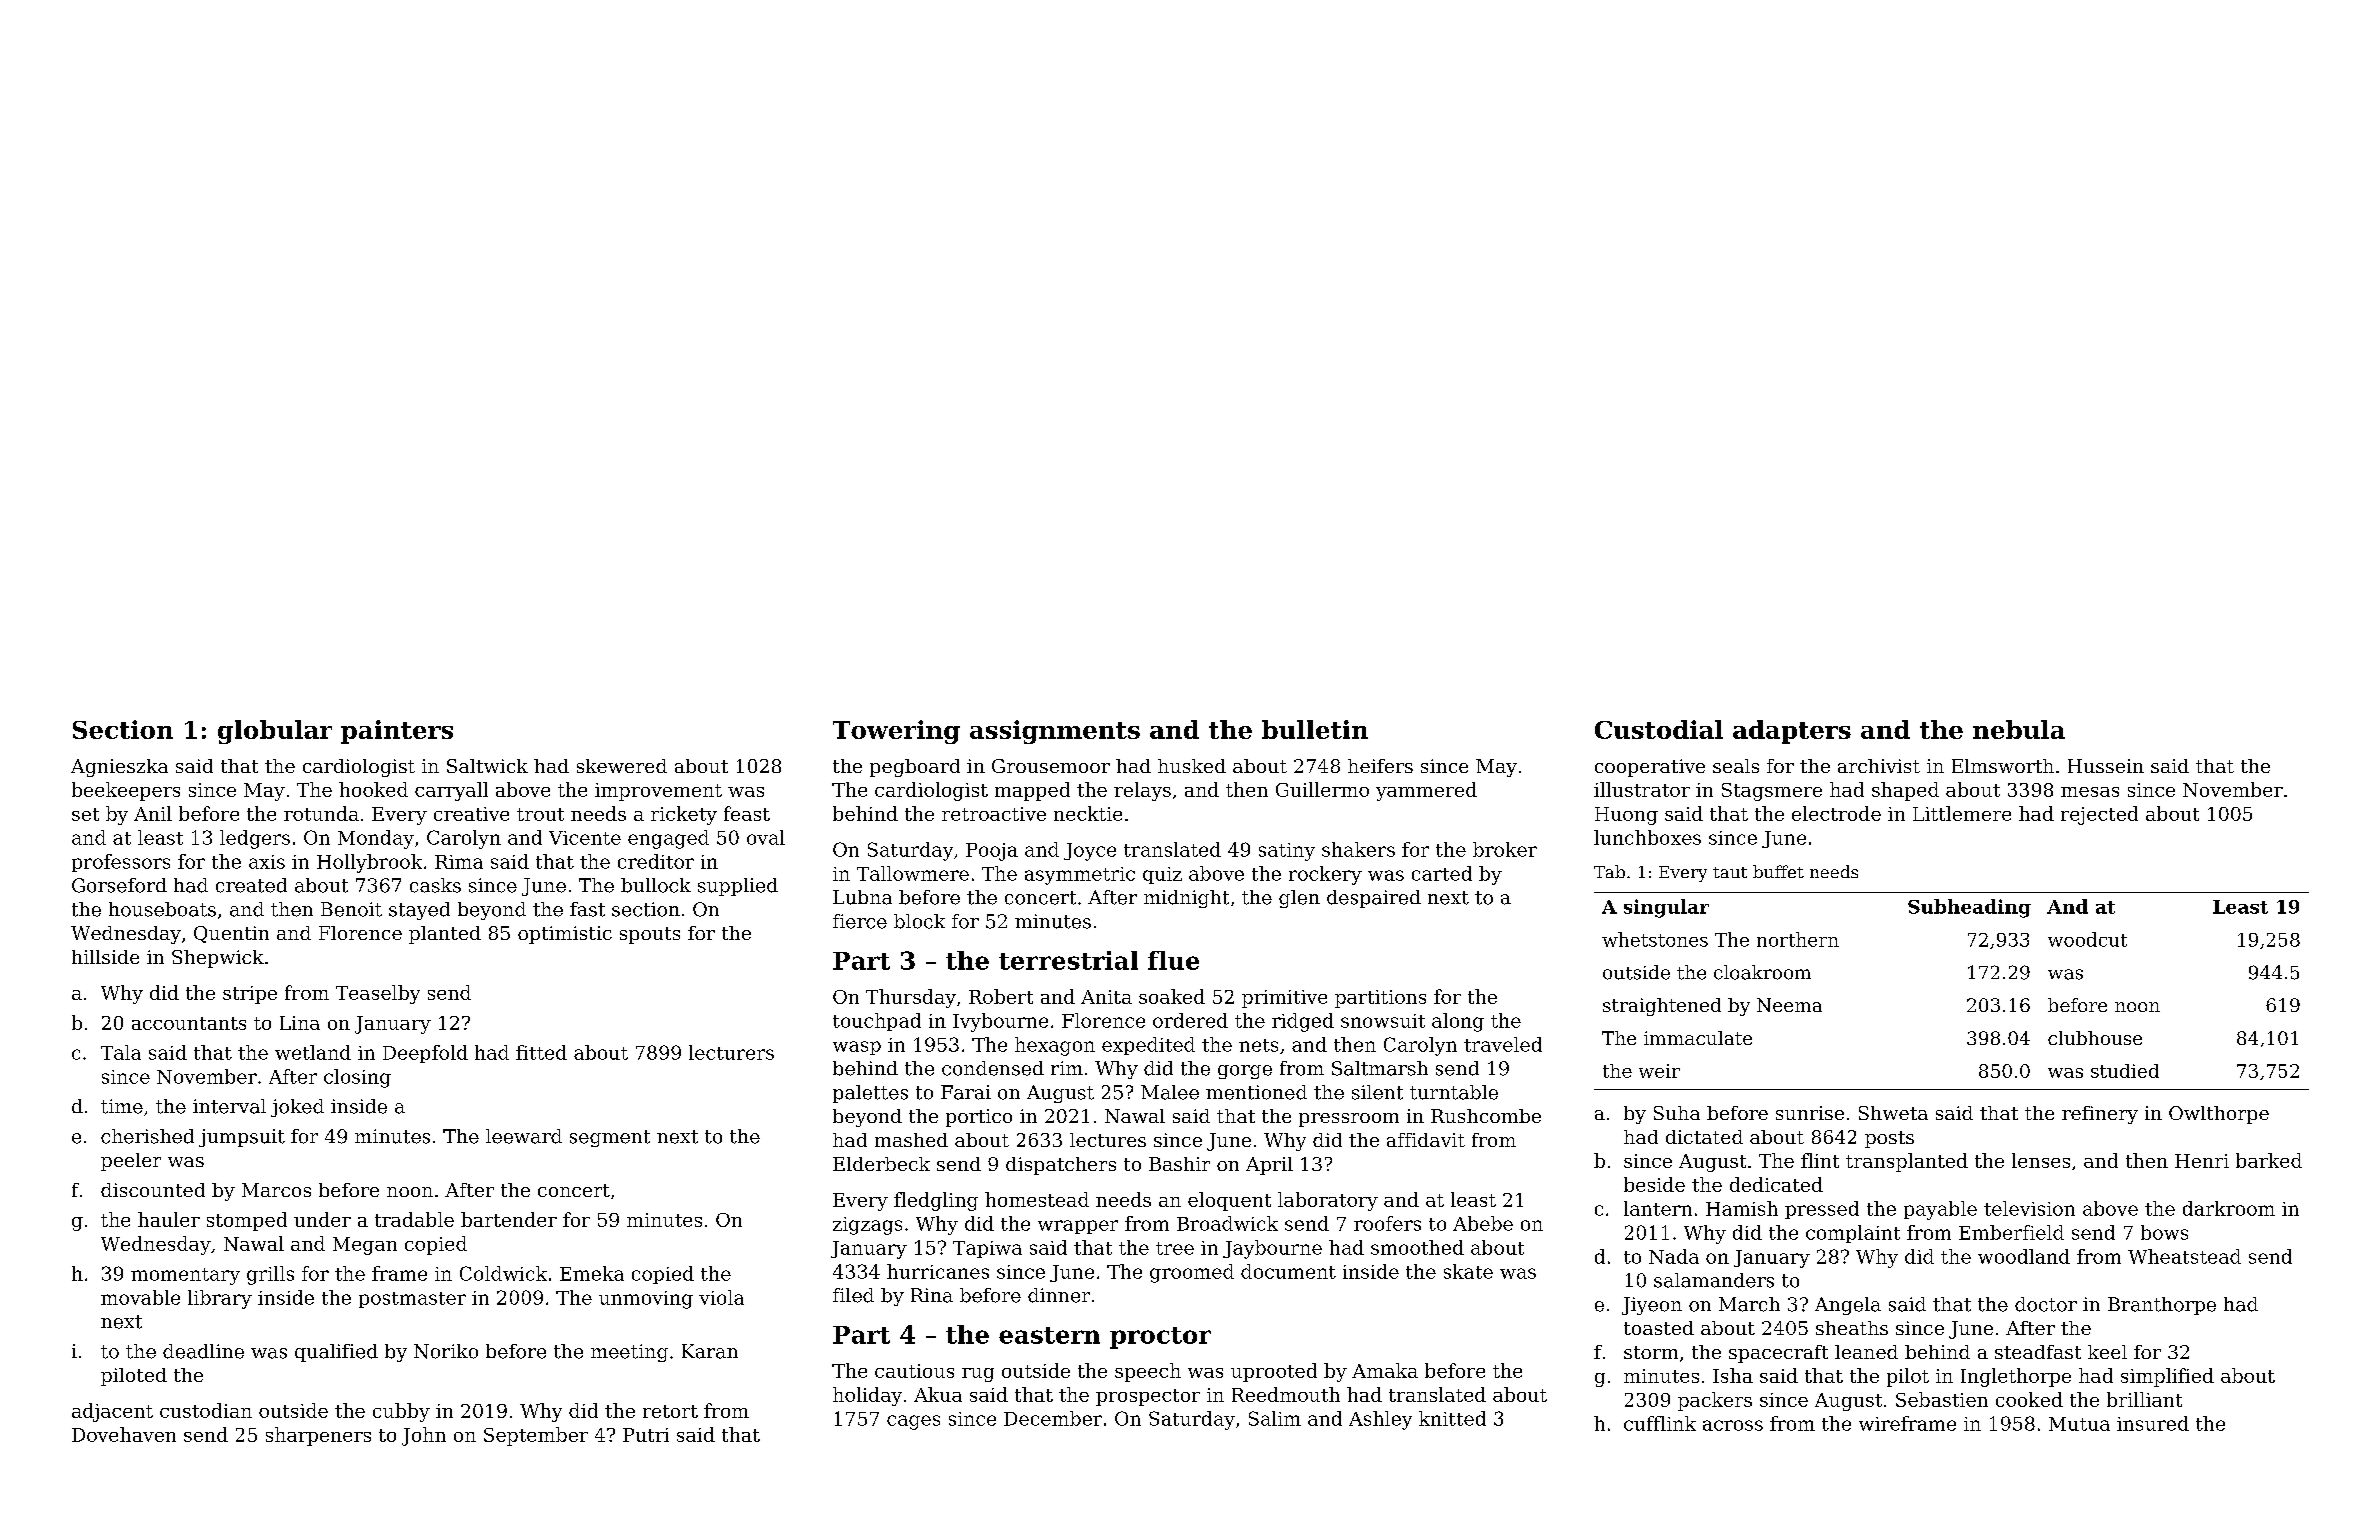  Describe the element at coordinates (397, 732) in the screenshot. I see `painters` at that location.
